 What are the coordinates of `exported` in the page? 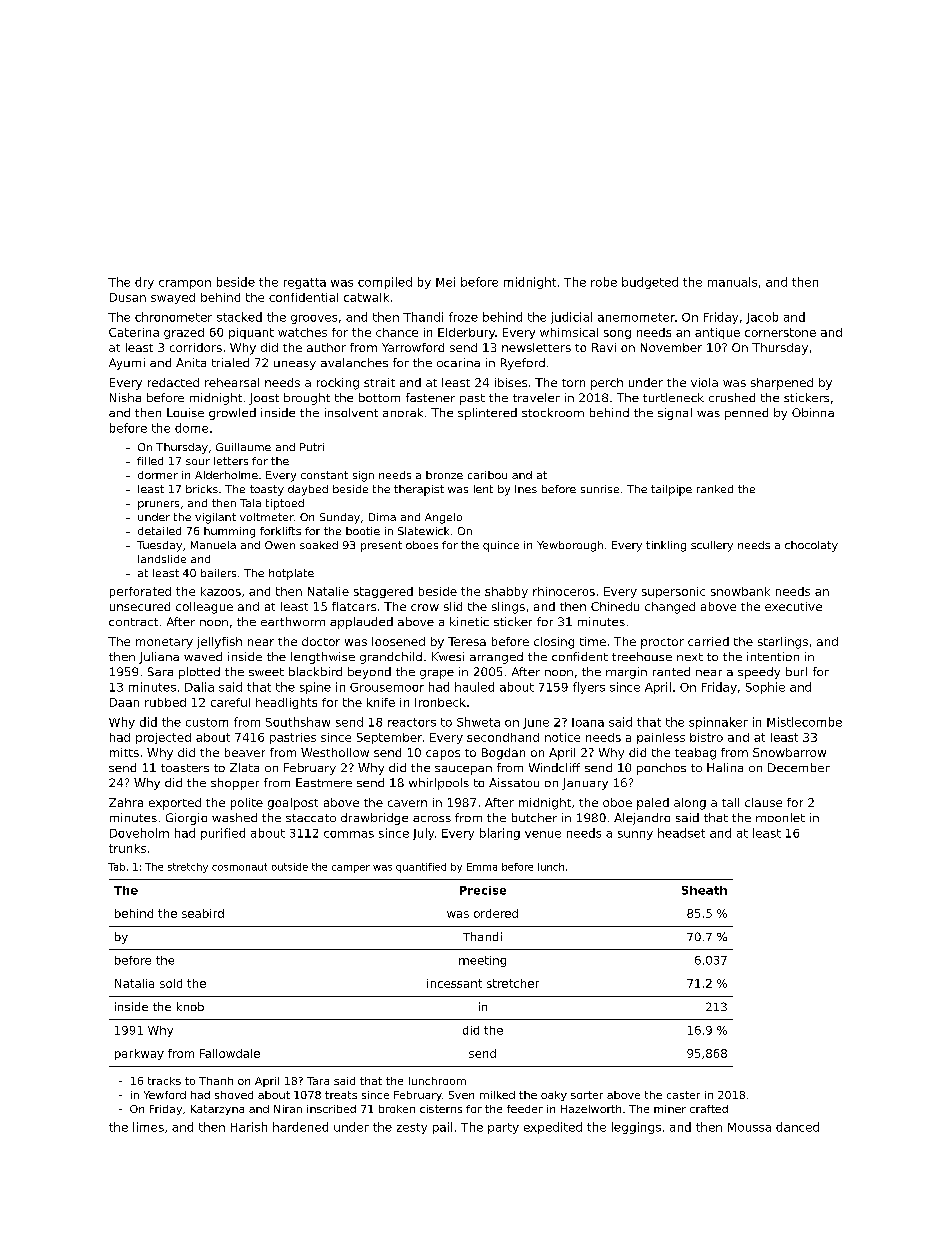 It's located at (175, 804).
